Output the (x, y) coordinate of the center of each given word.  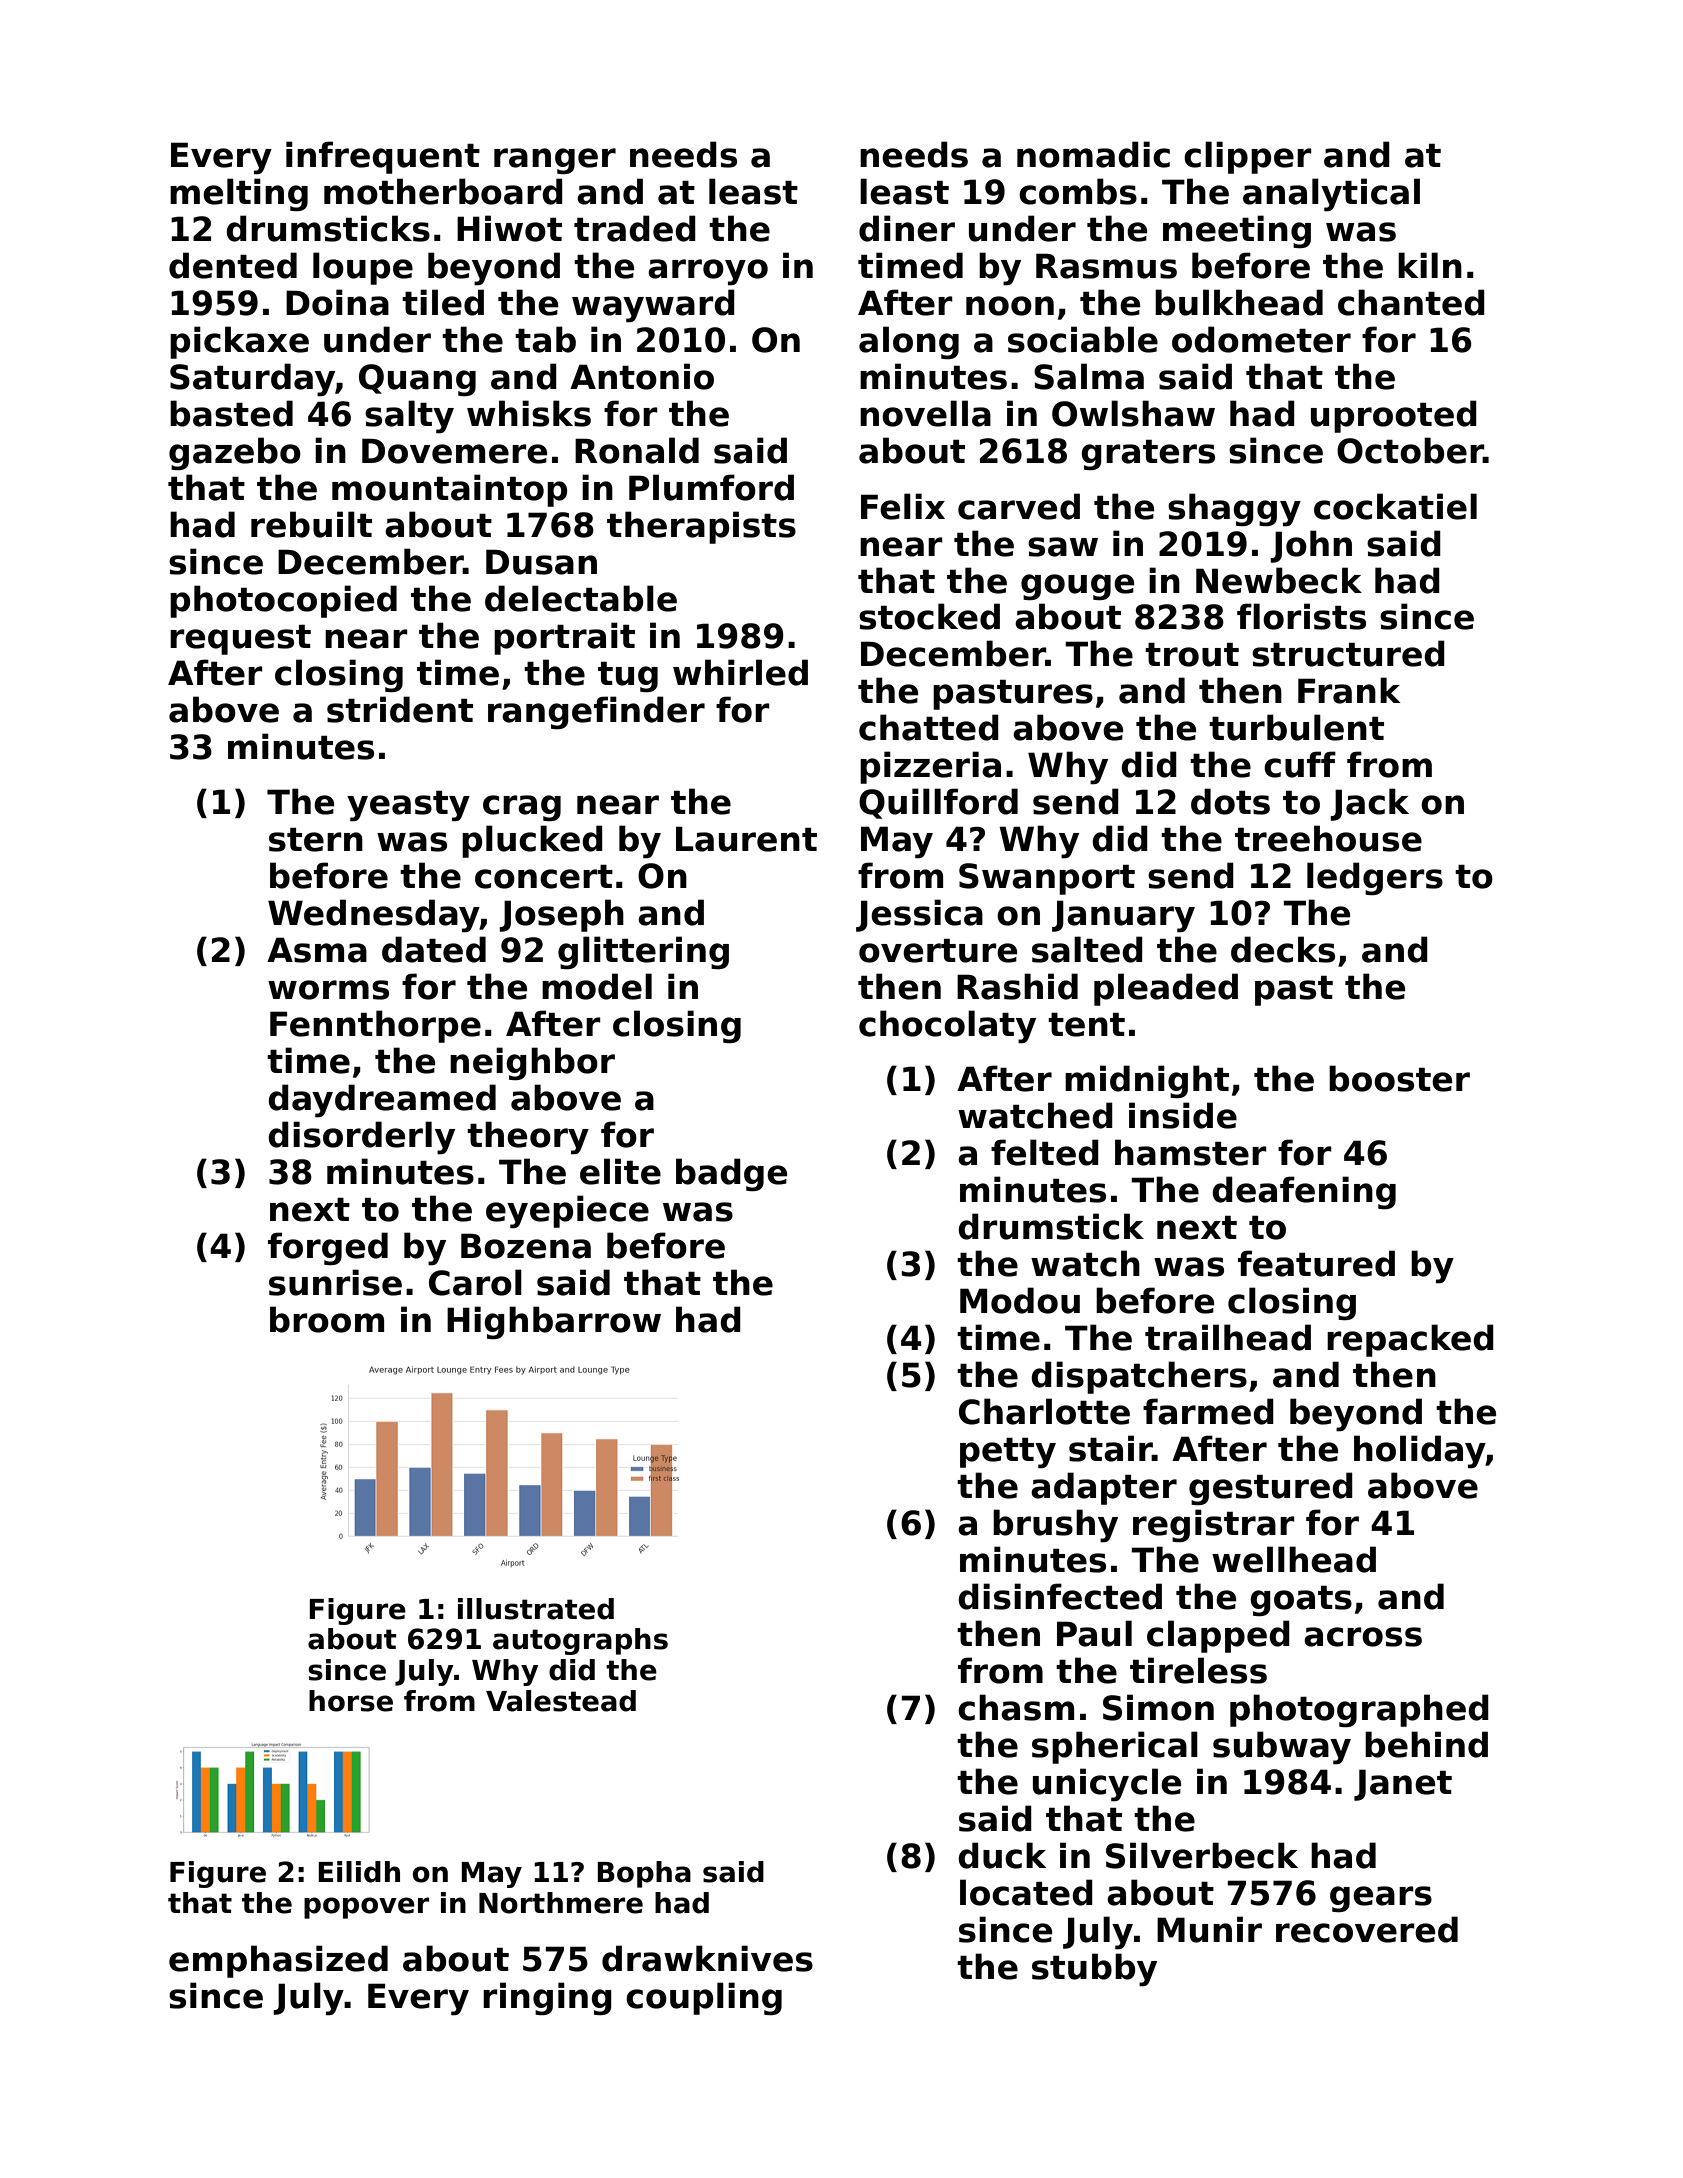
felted (1045, 1152)
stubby (1094, 1970)
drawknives (707, 1958)
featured (1316, 1263)
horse (351, 1701)
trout (1192, 655)
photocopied (283, 601)
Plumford (711, 487)
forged (328, 1248)
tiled (443, 302)
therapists (701, 527)
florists (1301, 616)
